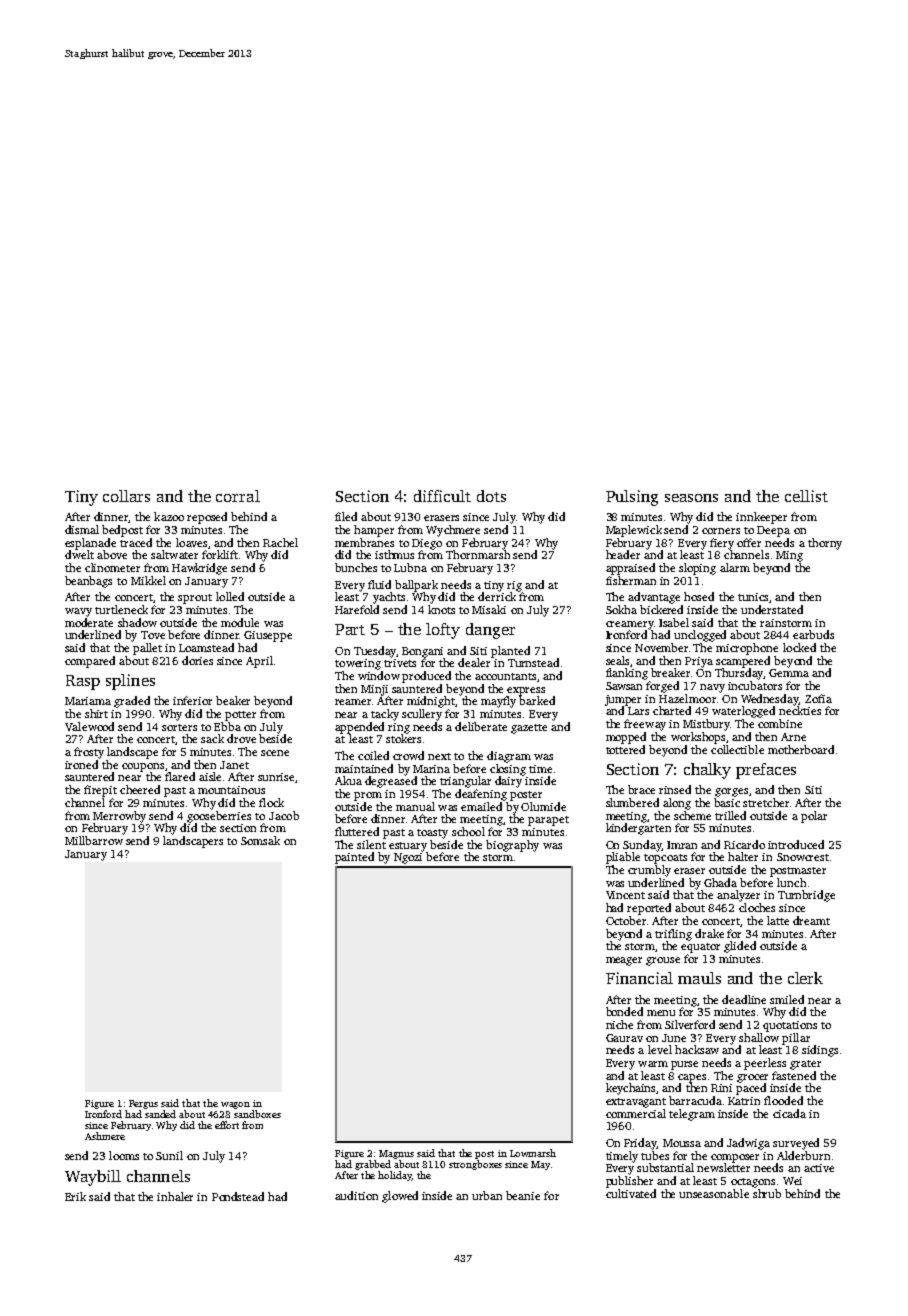 Image resolution: width=908 pixels, height=1316 pixels. Describe the element at coordinates (767, 1193) in the document. I see `shrub` at that location.
